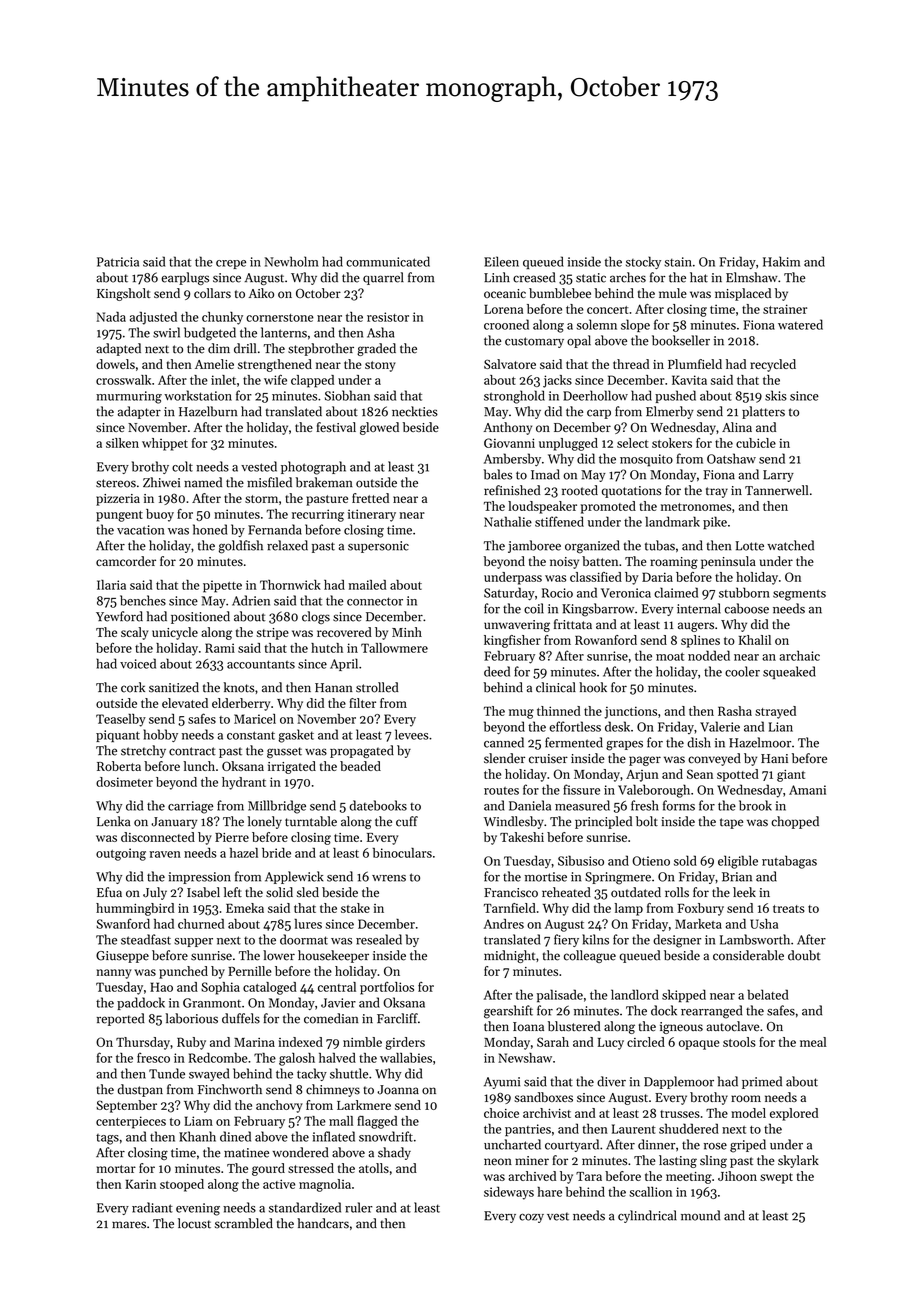 This page has height=1308, width=924. What do you see at coordinates (781, 261) in the page?
I see `Hakim` at bounding box center [781, 261].
